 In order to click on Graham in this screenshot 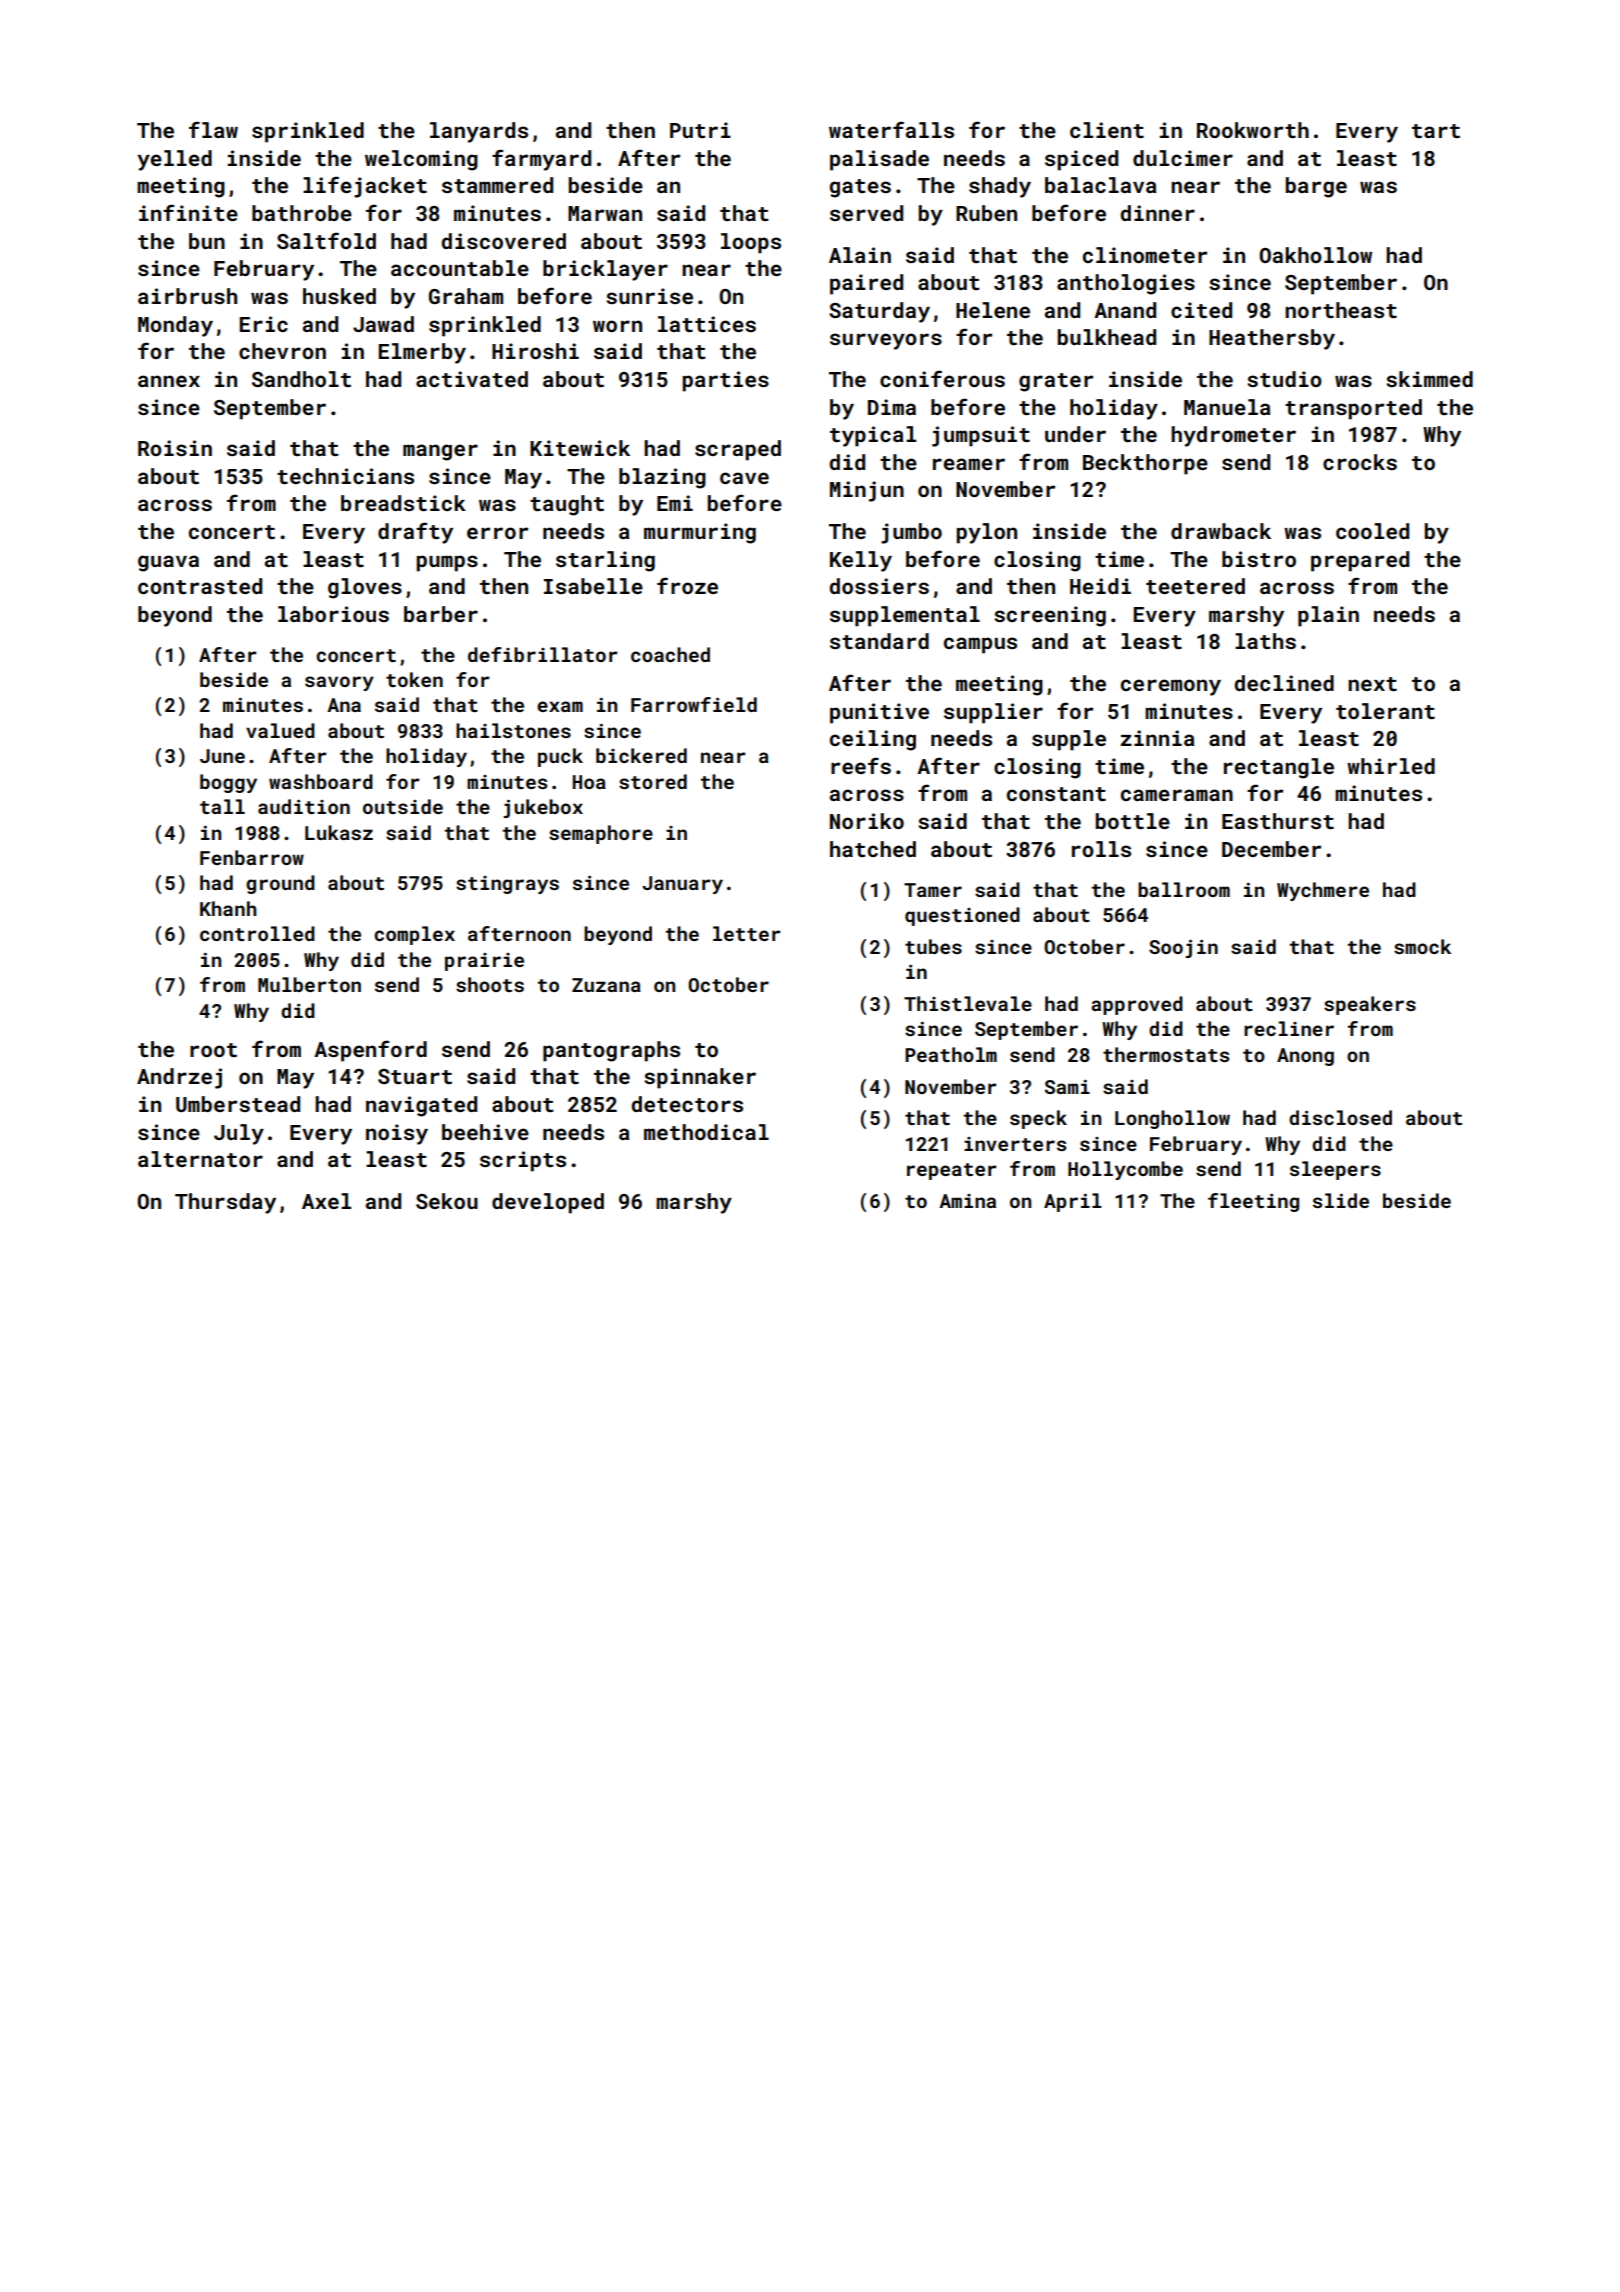, I will do `click(466, 296)`.
